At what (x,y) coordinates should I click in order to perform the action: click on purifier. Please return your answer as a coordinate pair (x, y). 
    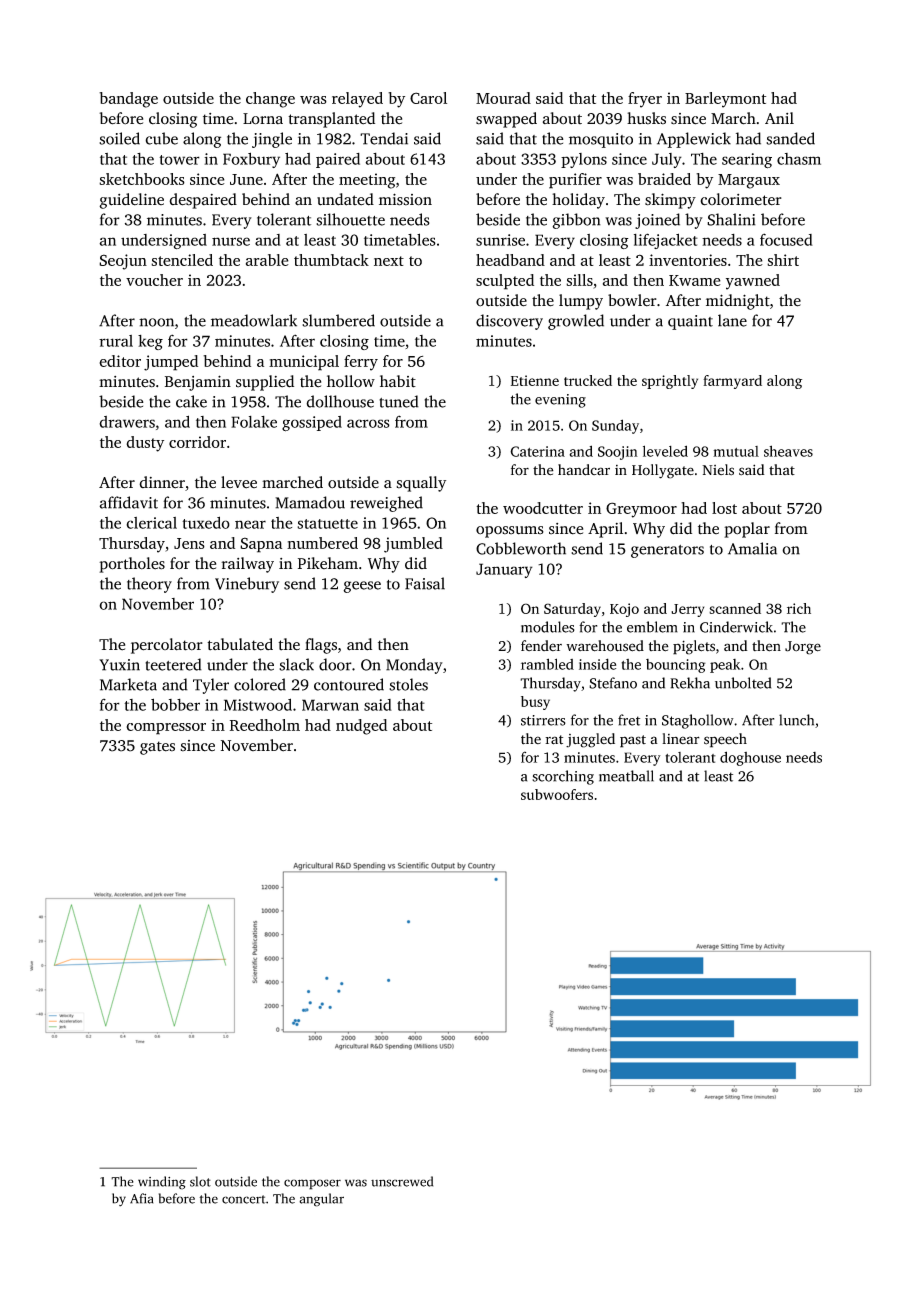
    Looking at the image, I should click on (575, 181).
